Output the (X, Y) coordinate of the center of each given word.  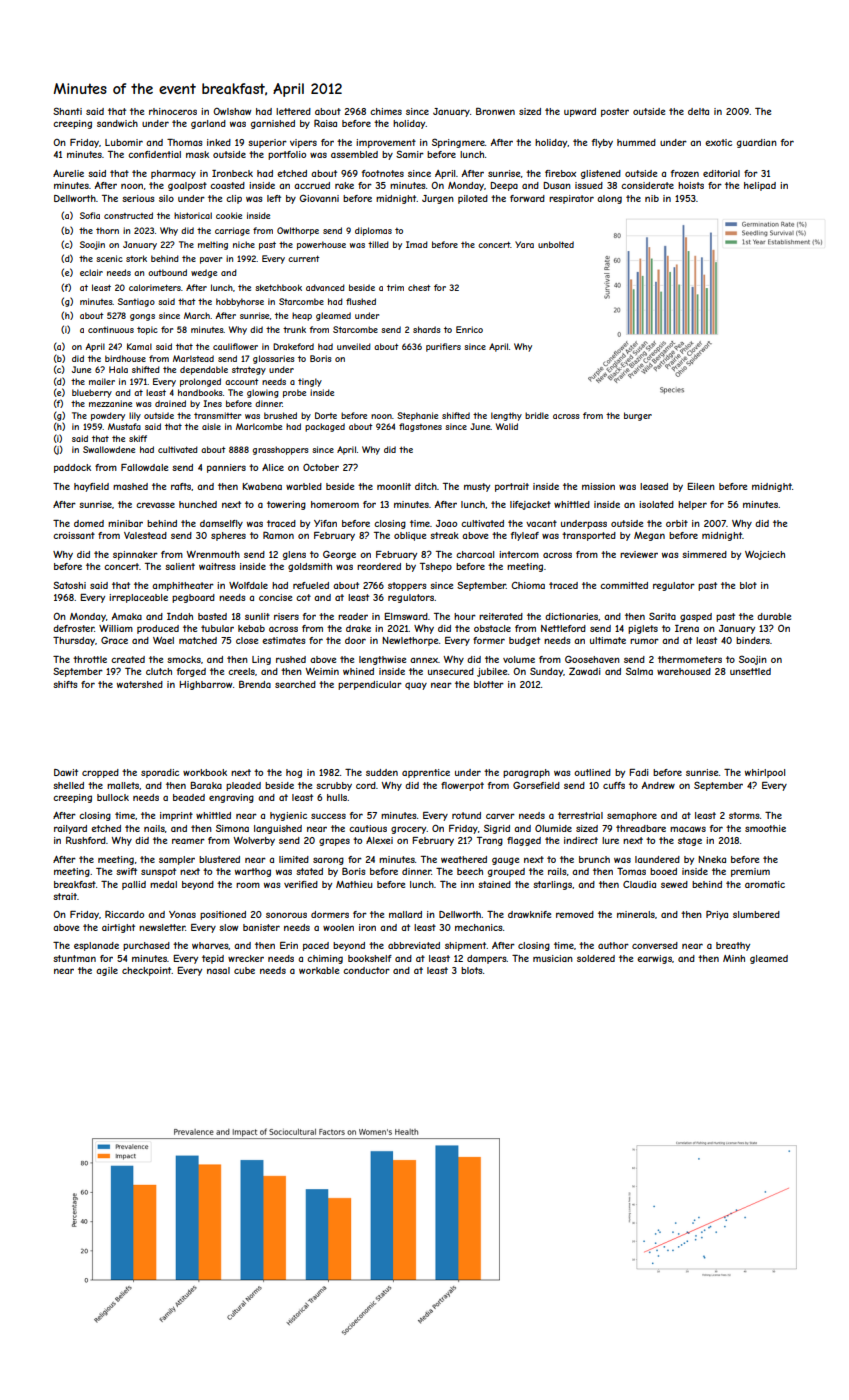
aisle (211, 426)
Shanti (67, 111)
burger (638, 416)
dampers (487, 959)
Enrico (469, 329)
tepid (213, 959)
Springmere (458, 143)
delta (698, 111)
